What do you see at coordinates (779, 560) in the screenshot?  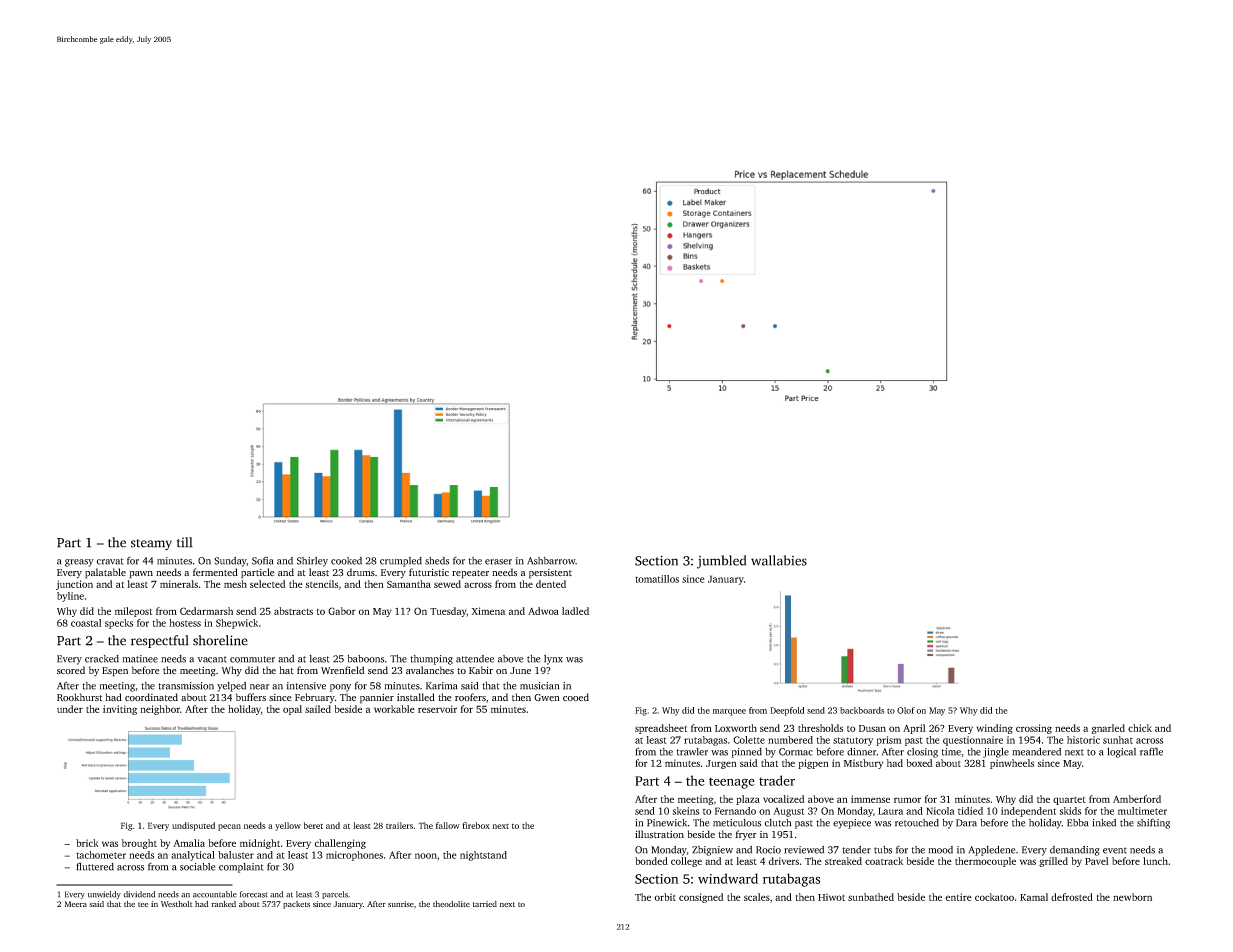 I see `wallabies` at bounding box center [779, 560].
